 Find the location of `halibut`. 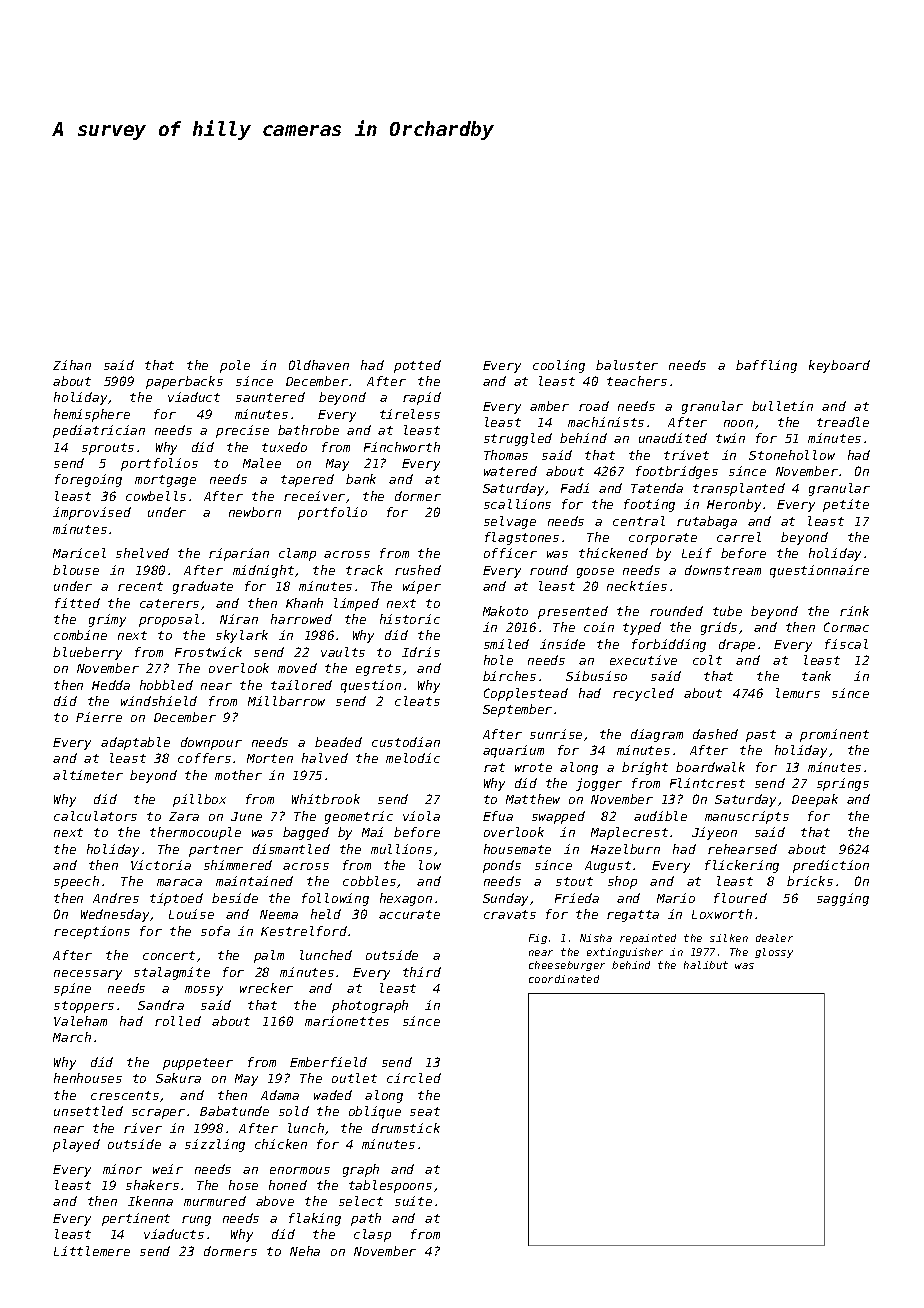

halibut is located at coordinates (706, 965).
